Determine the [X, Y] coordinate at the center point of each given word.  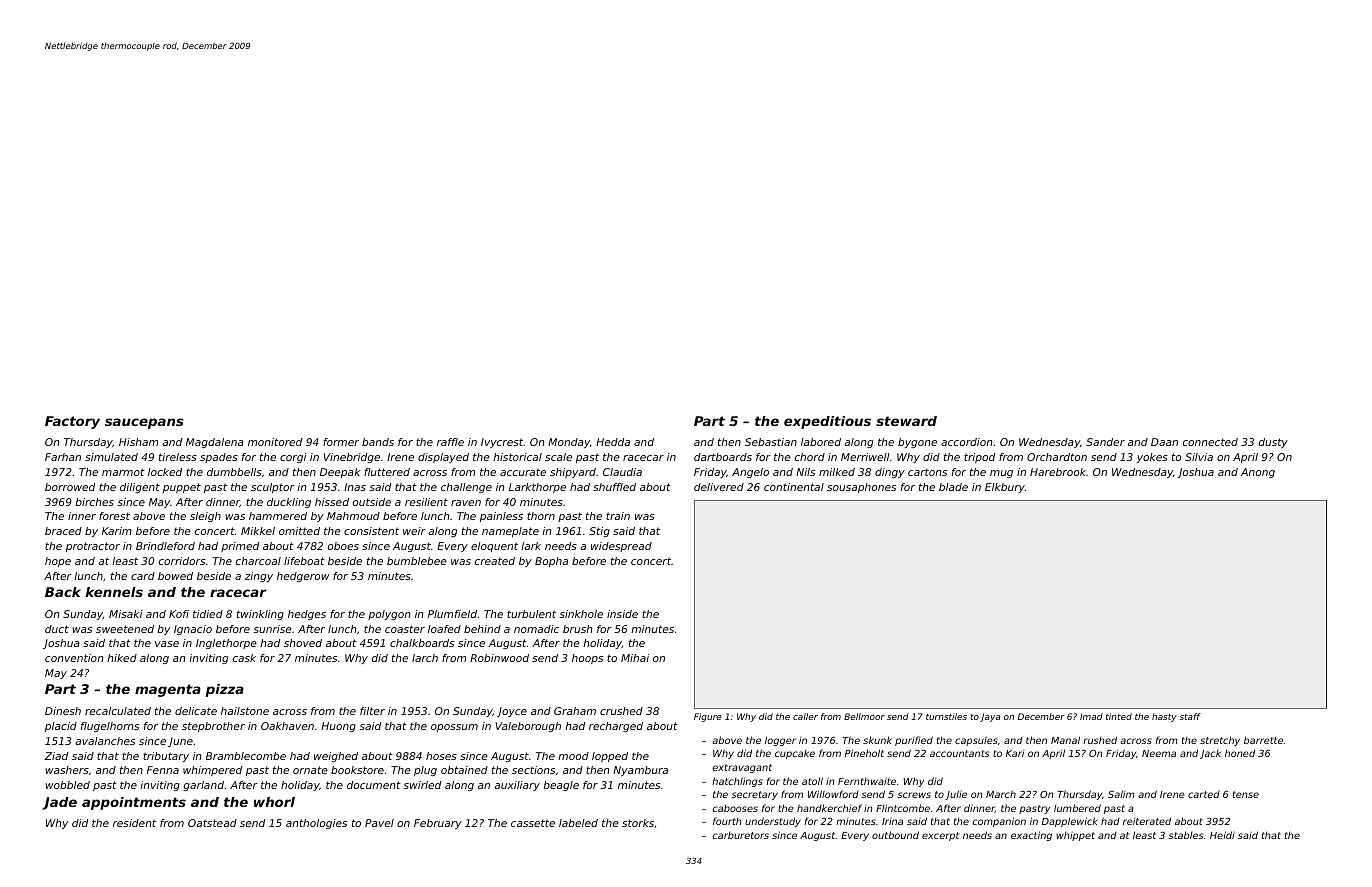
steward [906, 421]
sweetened [125, 629]
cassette [533, 823]
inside [622, 614]
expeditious [827, 422]
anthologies [316, 824]
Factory [72, 422]
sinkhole [581, 614]
